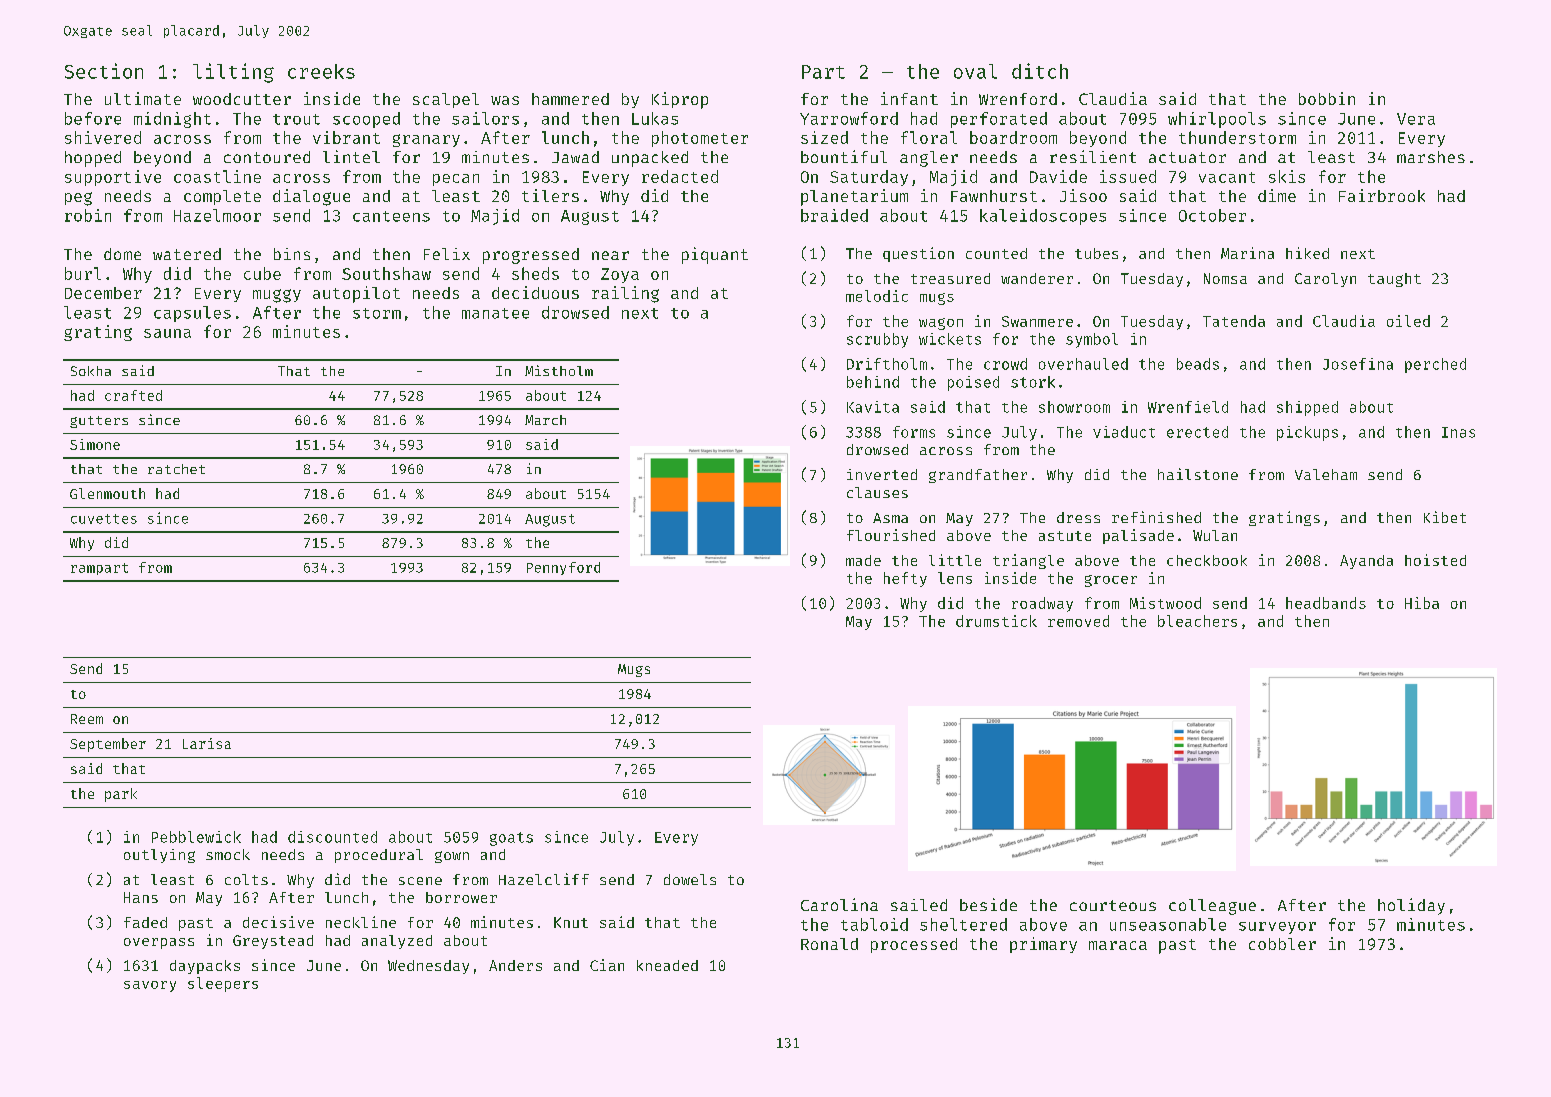 This screenshot has height=1097, width=1551. I want to click on oval, so click(975, 71).
